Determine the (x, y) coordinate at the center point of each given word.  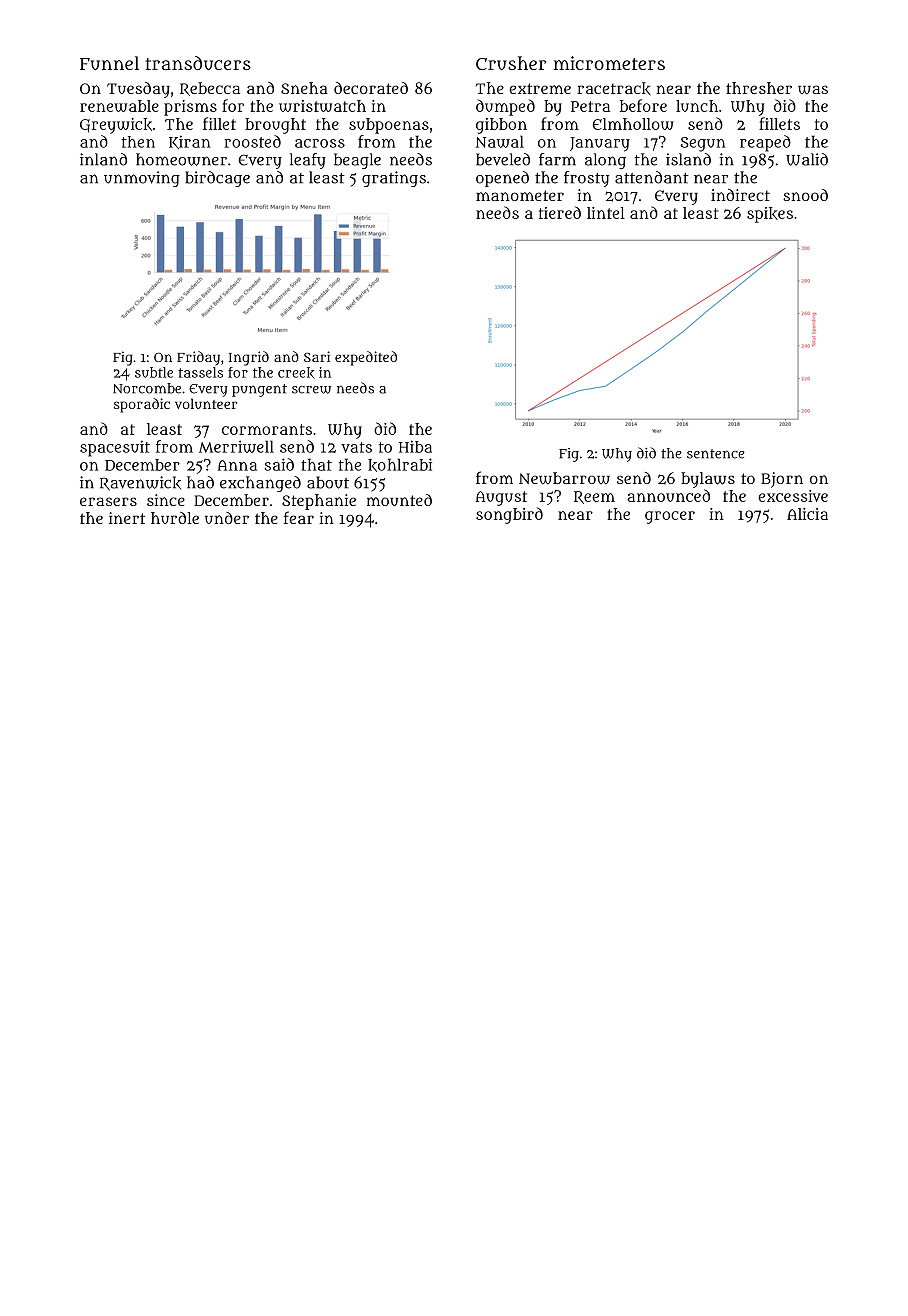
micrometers (609, 63)
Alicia (807, 514)
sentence (716, 454)
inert (127, 518)
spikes (770, 215)
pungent (259, 390)
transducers (198, 63)
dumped (505, 107)
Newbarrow (564, 478)
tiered (560, 212)
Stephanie (319, 502)
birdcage (217, 179)
